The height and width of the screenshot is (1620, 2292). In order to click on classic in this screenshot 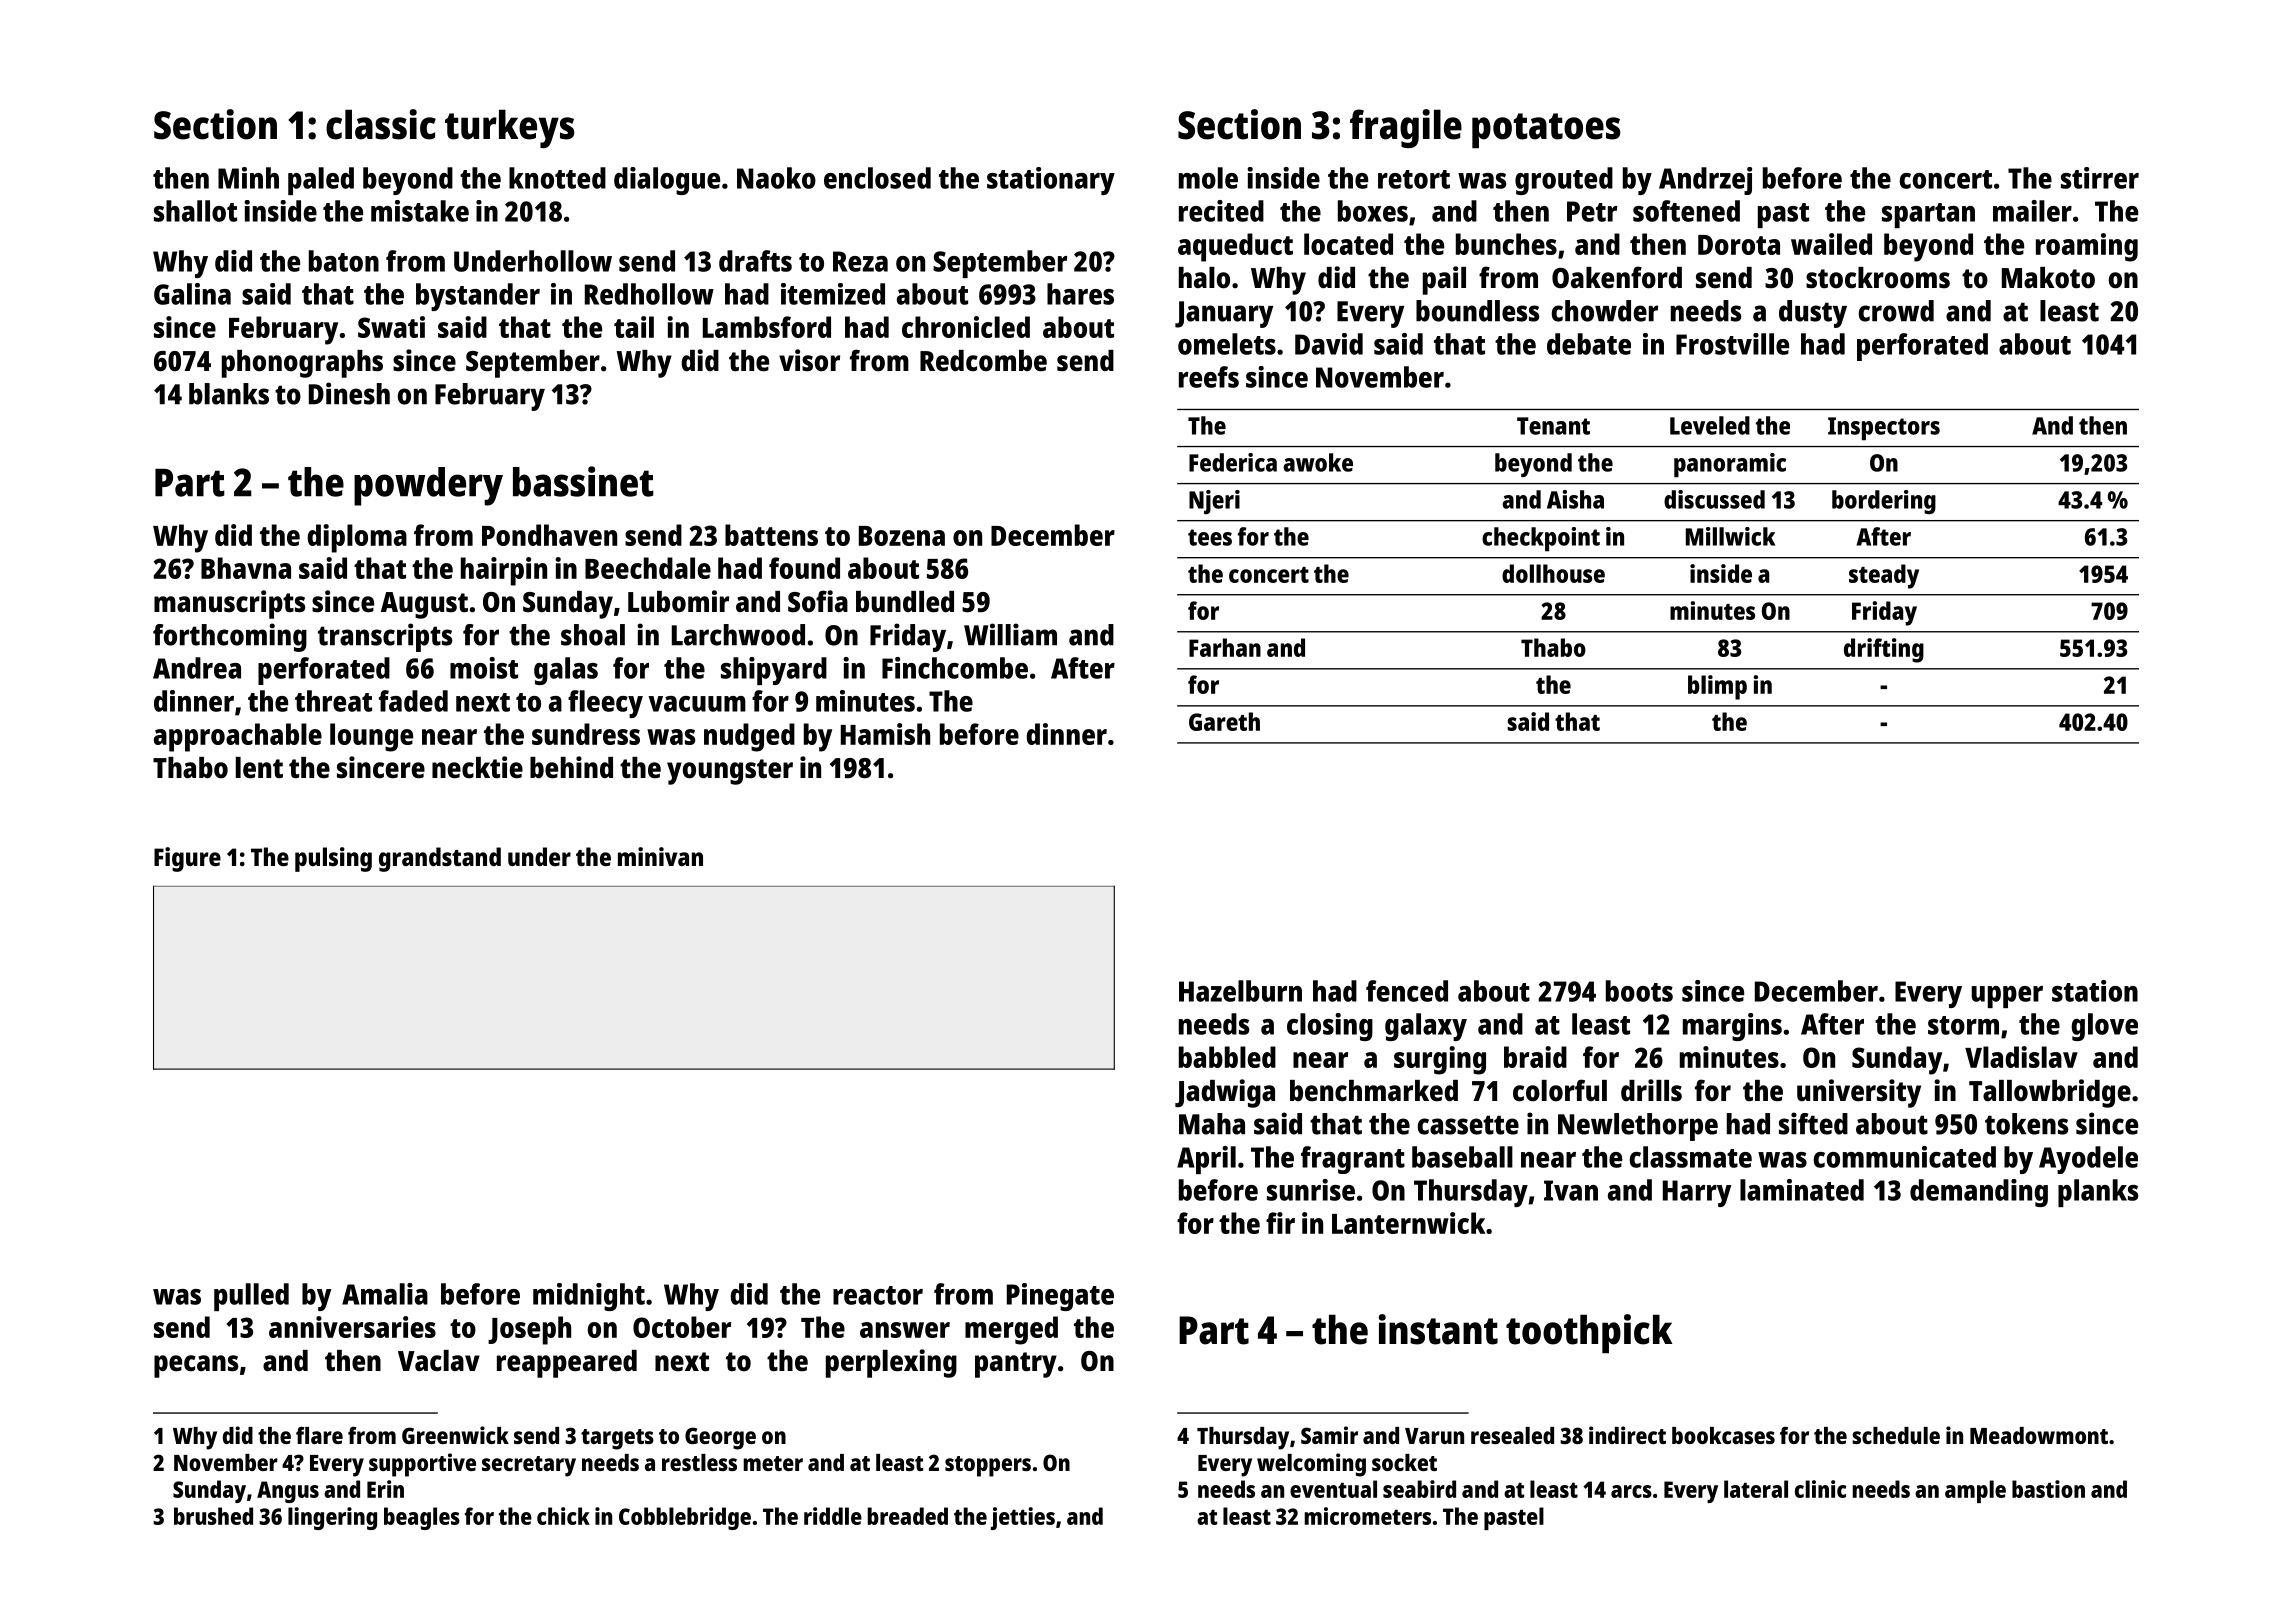, I will do `click(381, 124)`.
